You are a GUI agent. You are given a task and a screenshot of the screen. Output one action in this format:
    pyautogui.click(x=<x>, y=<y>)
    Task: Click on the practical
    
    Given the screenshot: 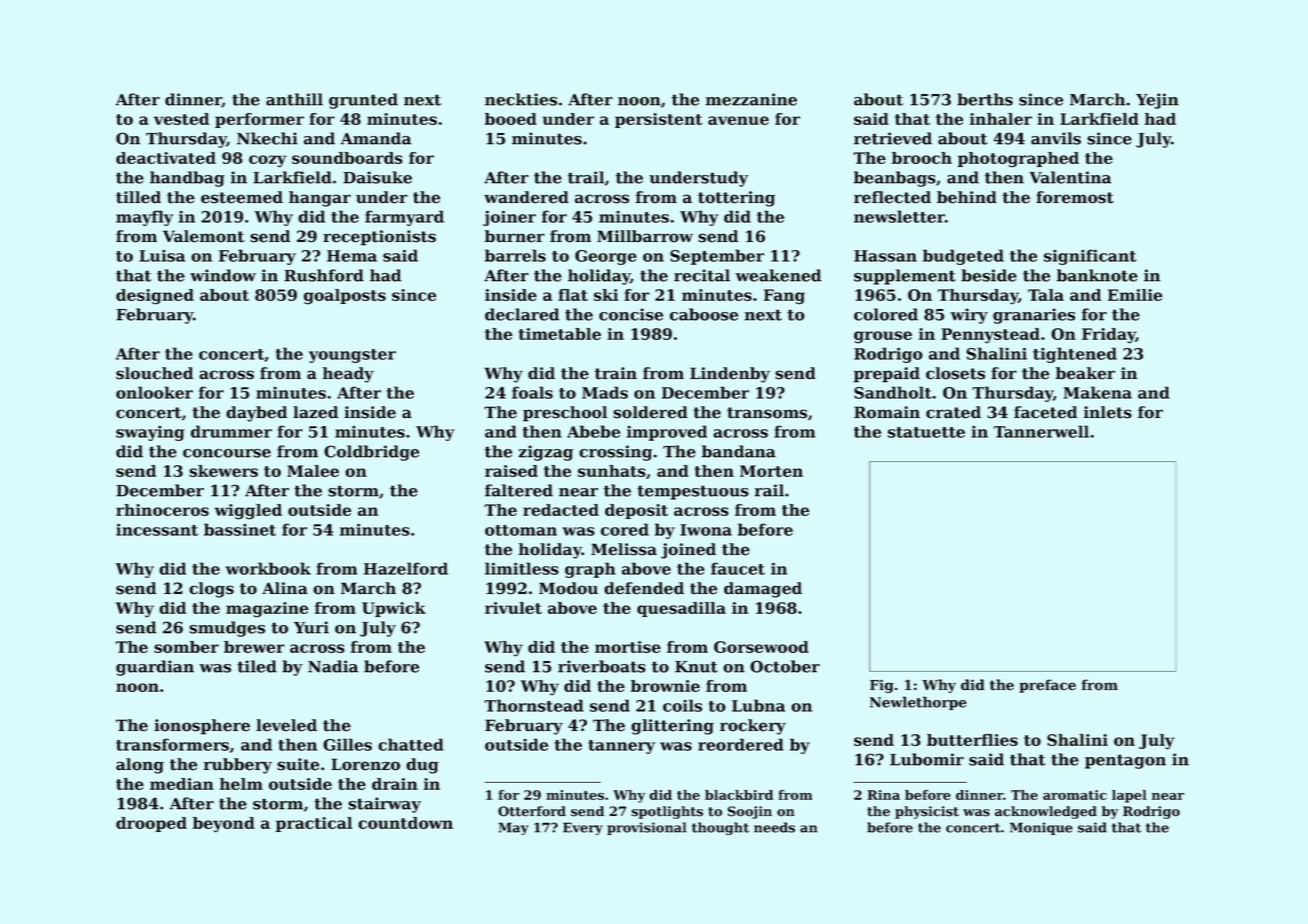 What is the action you would take?
    pyautogui.click(x=314, y=824)
